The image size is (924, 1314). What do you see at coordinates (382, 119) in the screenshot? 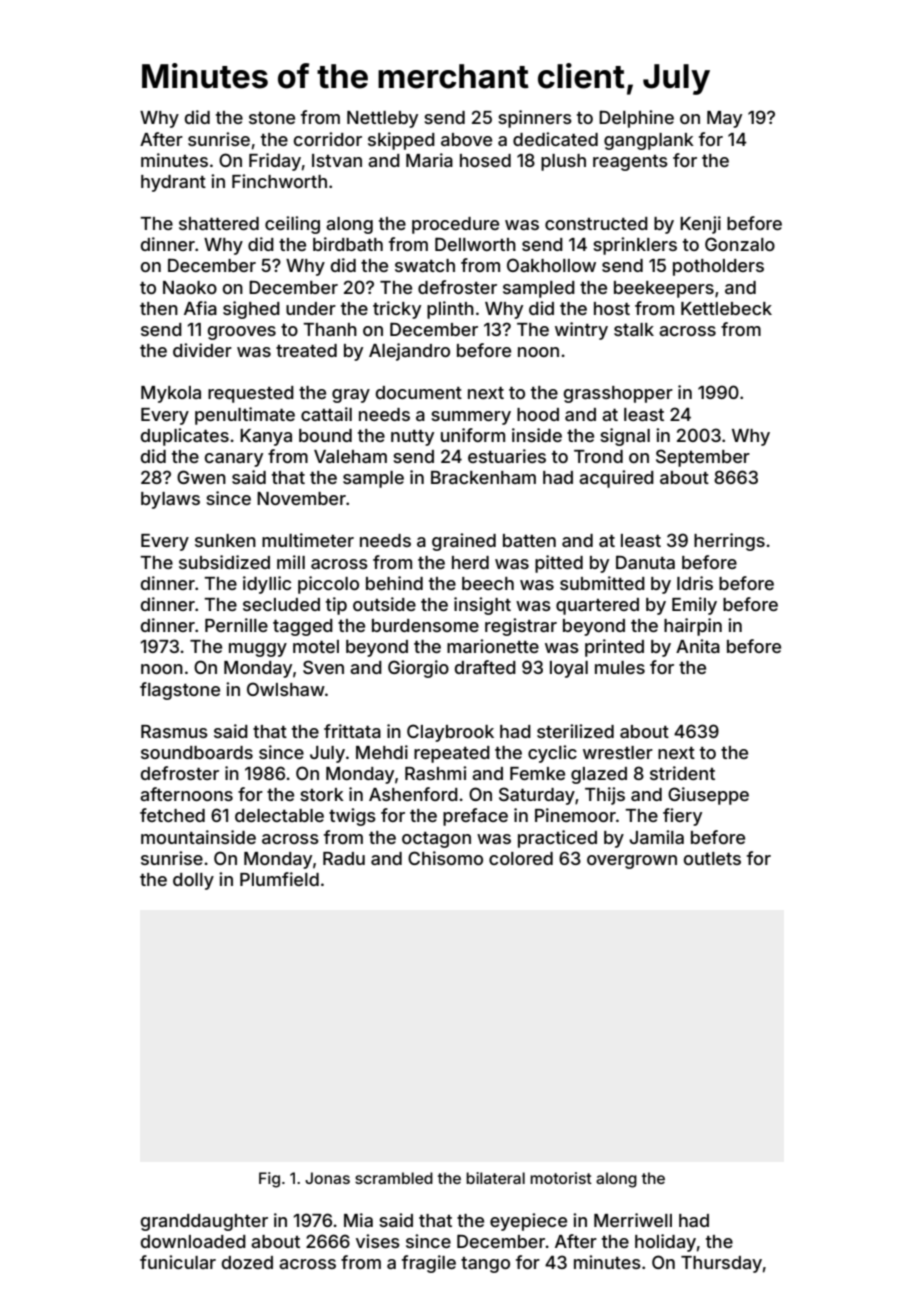
I see `Nettleby` at bounding box center [382, 119].
